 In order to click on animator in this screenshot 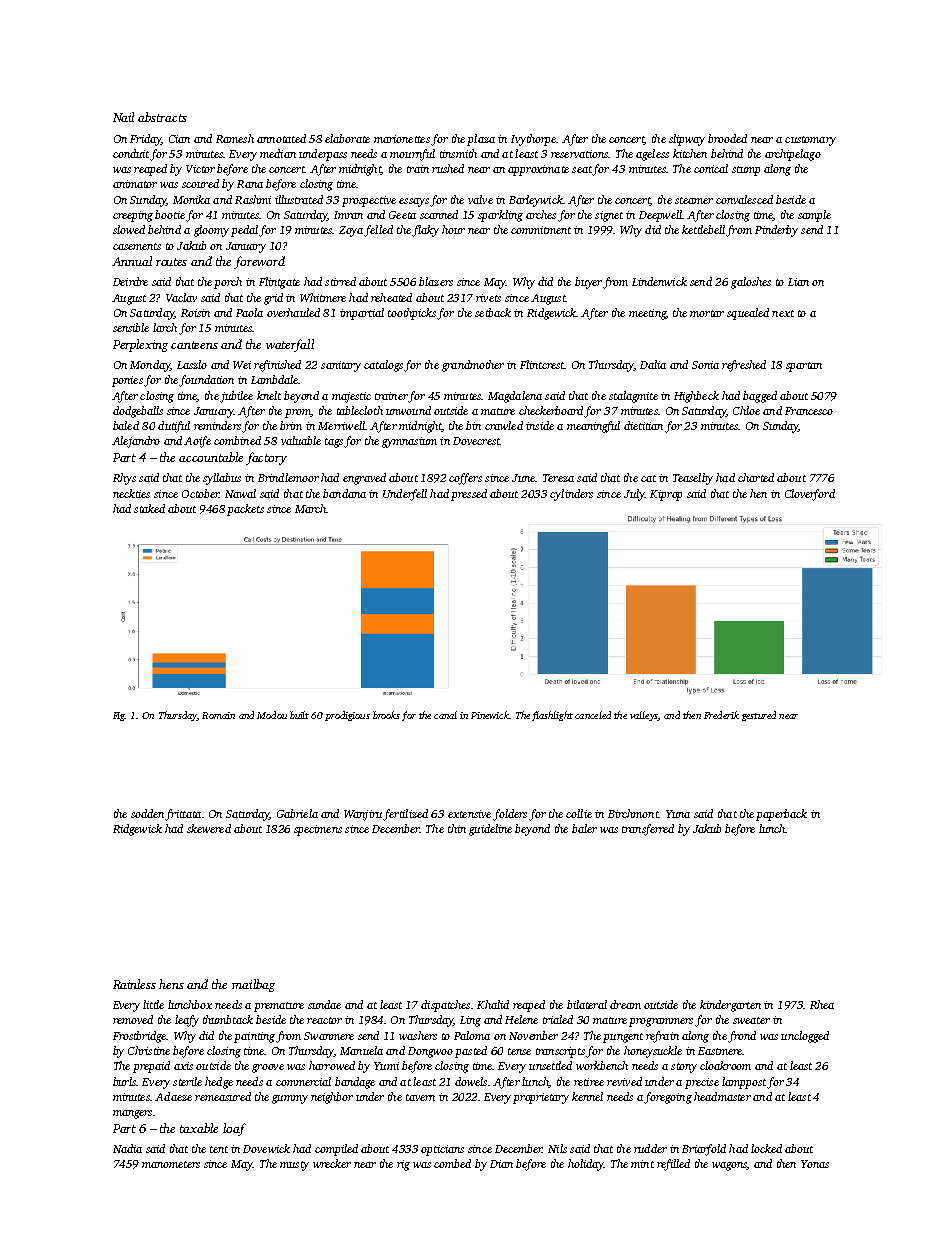, I will do `click(135, 184)`.
